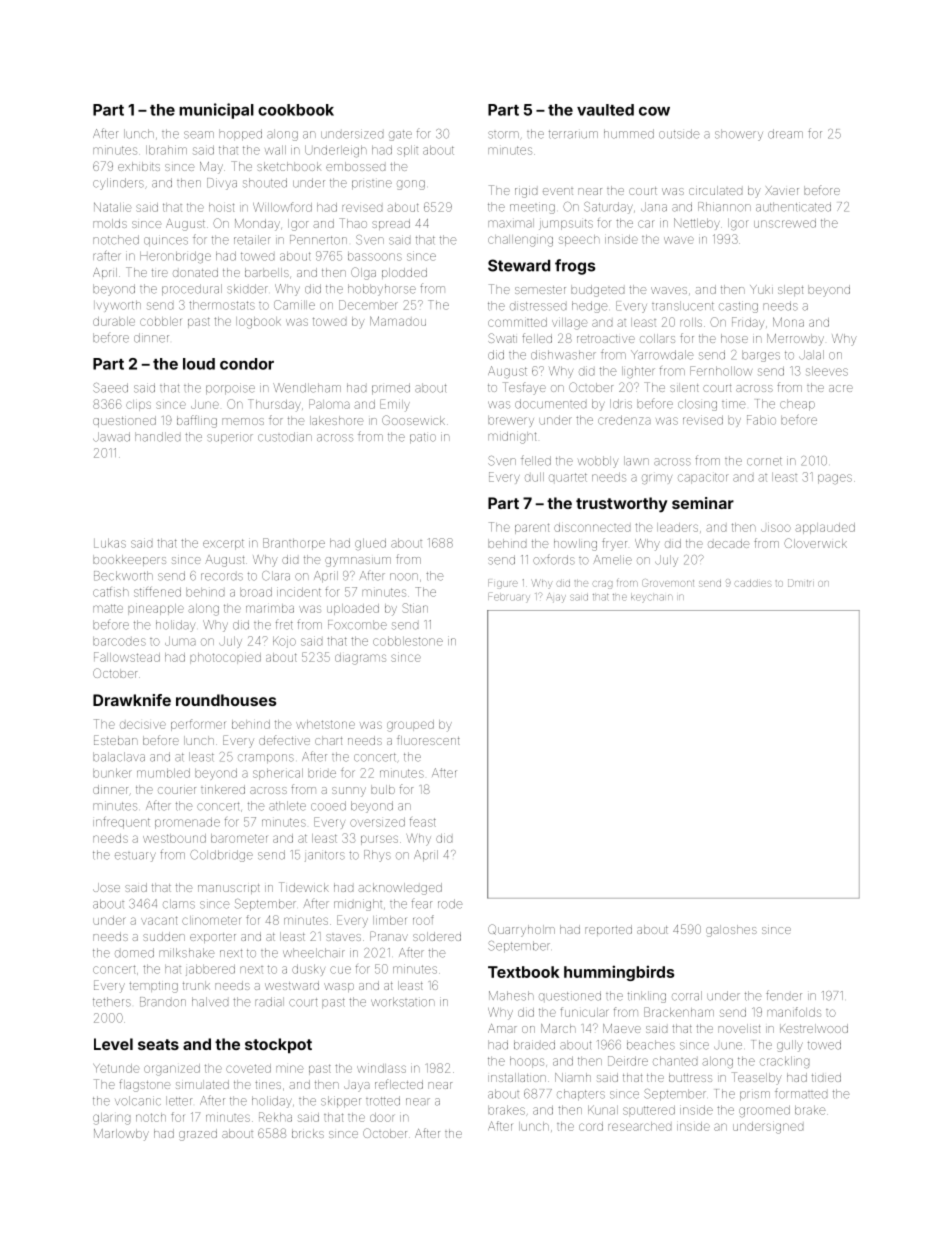  Describe the element at coordinates (216, 111) in the document. I see `municipal` at that location.
